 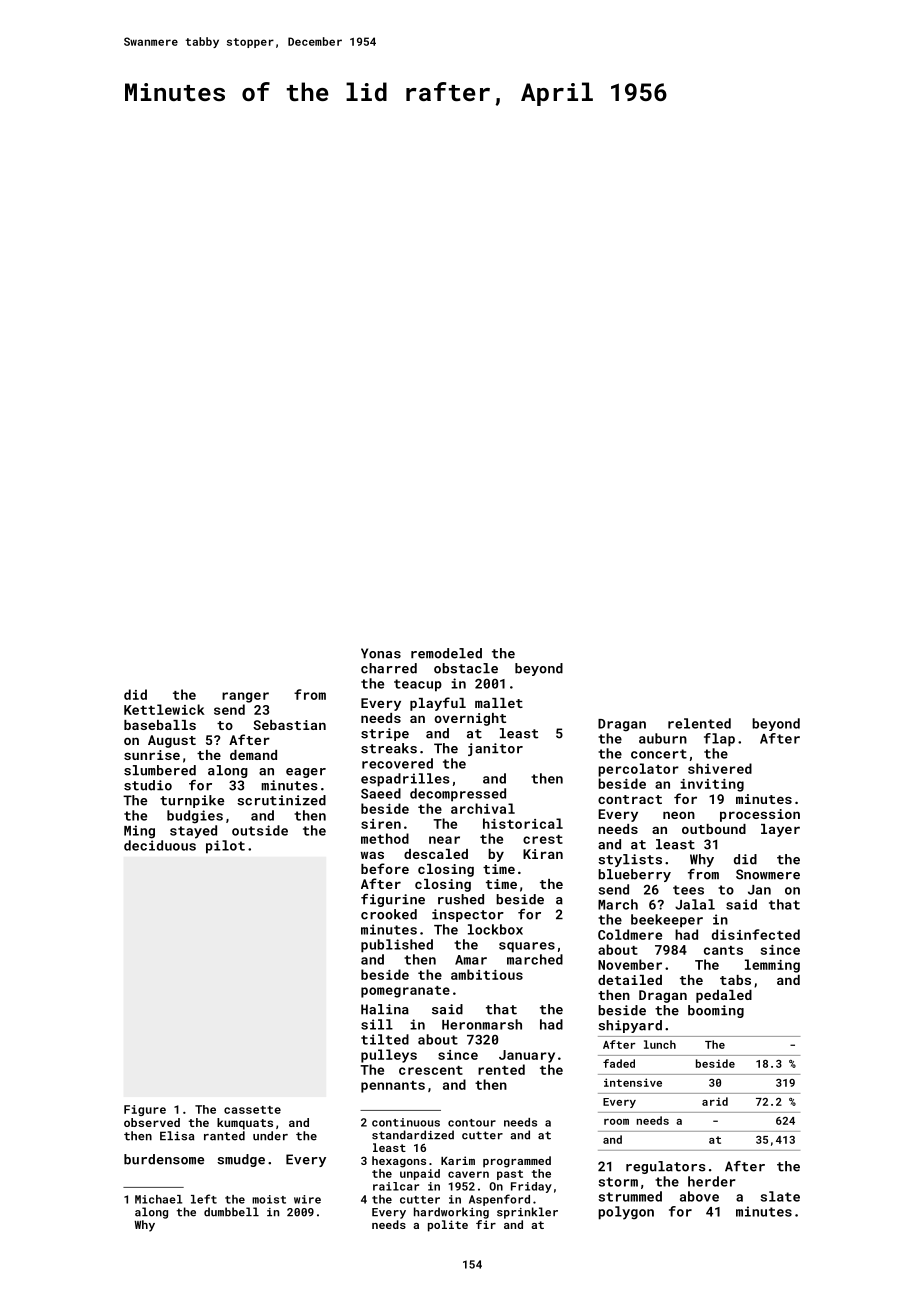 I want to click on pomegranate, so click(x=405, y=992).
